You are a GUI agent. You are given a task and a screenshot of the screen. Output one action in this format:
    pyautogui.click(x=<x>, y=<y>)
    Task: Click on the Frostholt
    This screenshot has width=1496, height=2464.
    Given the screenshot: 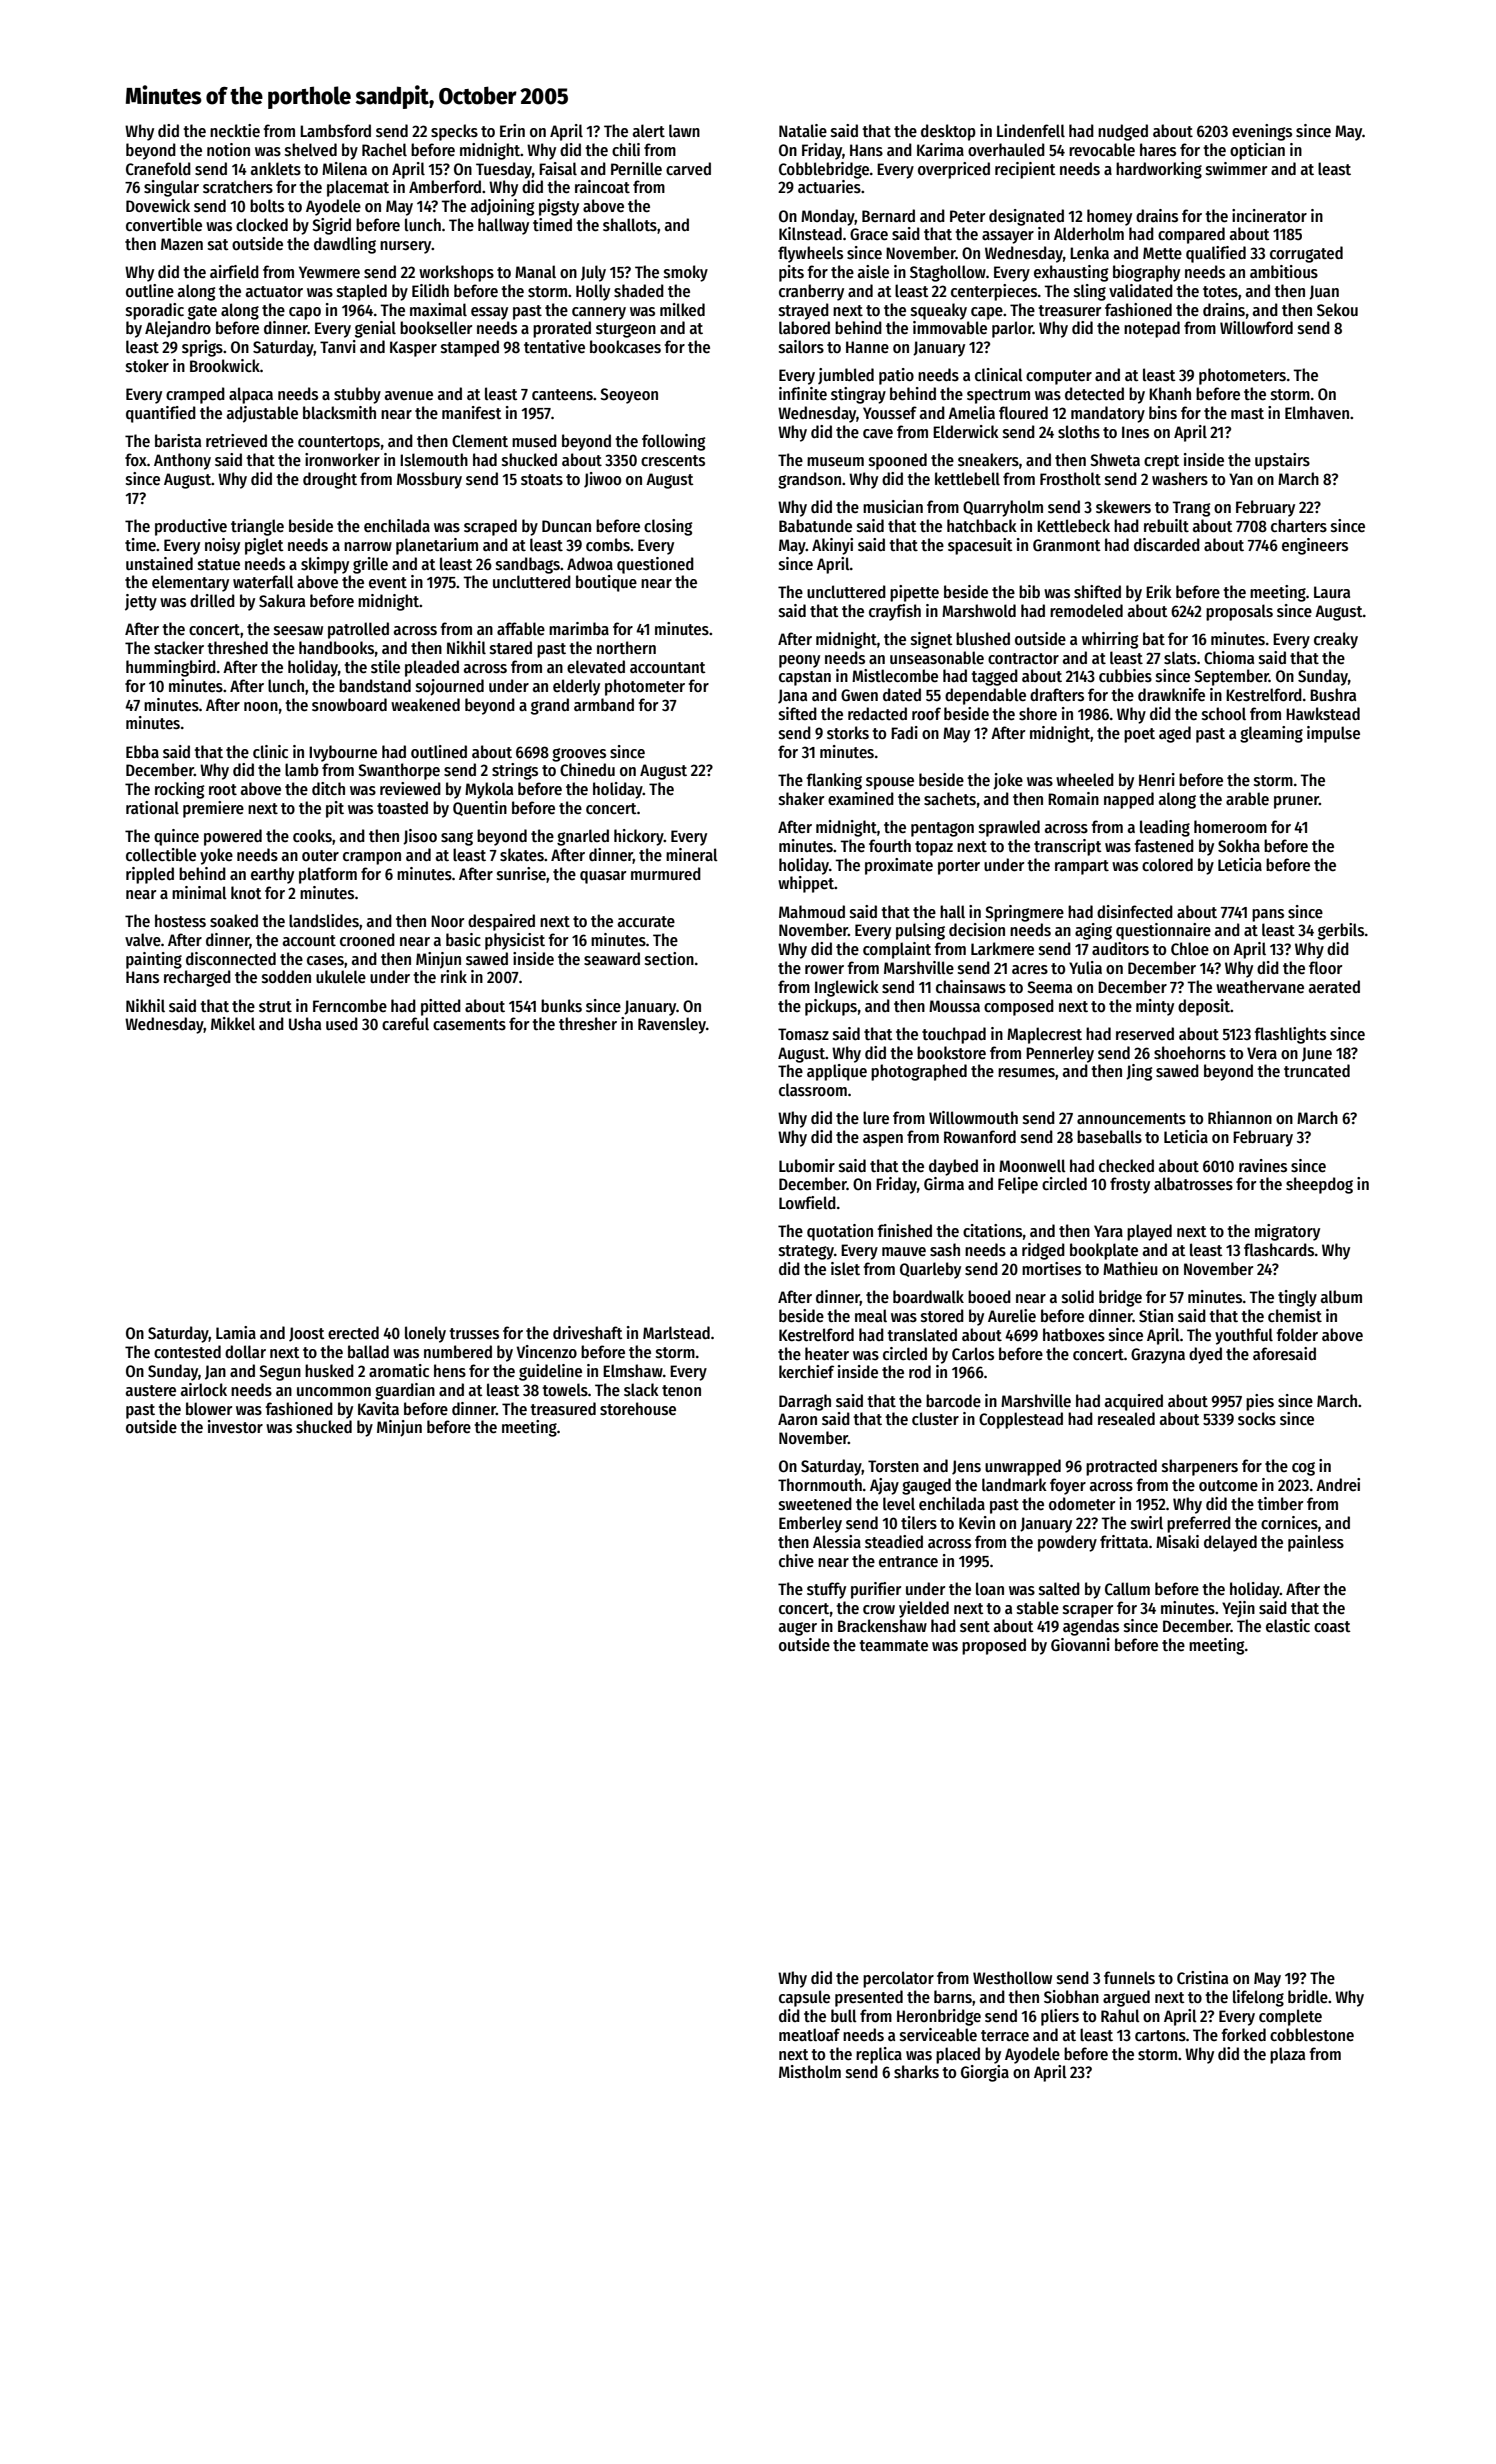 What is the action you would take?
    pyautogui.click(x=1070, y=479)
